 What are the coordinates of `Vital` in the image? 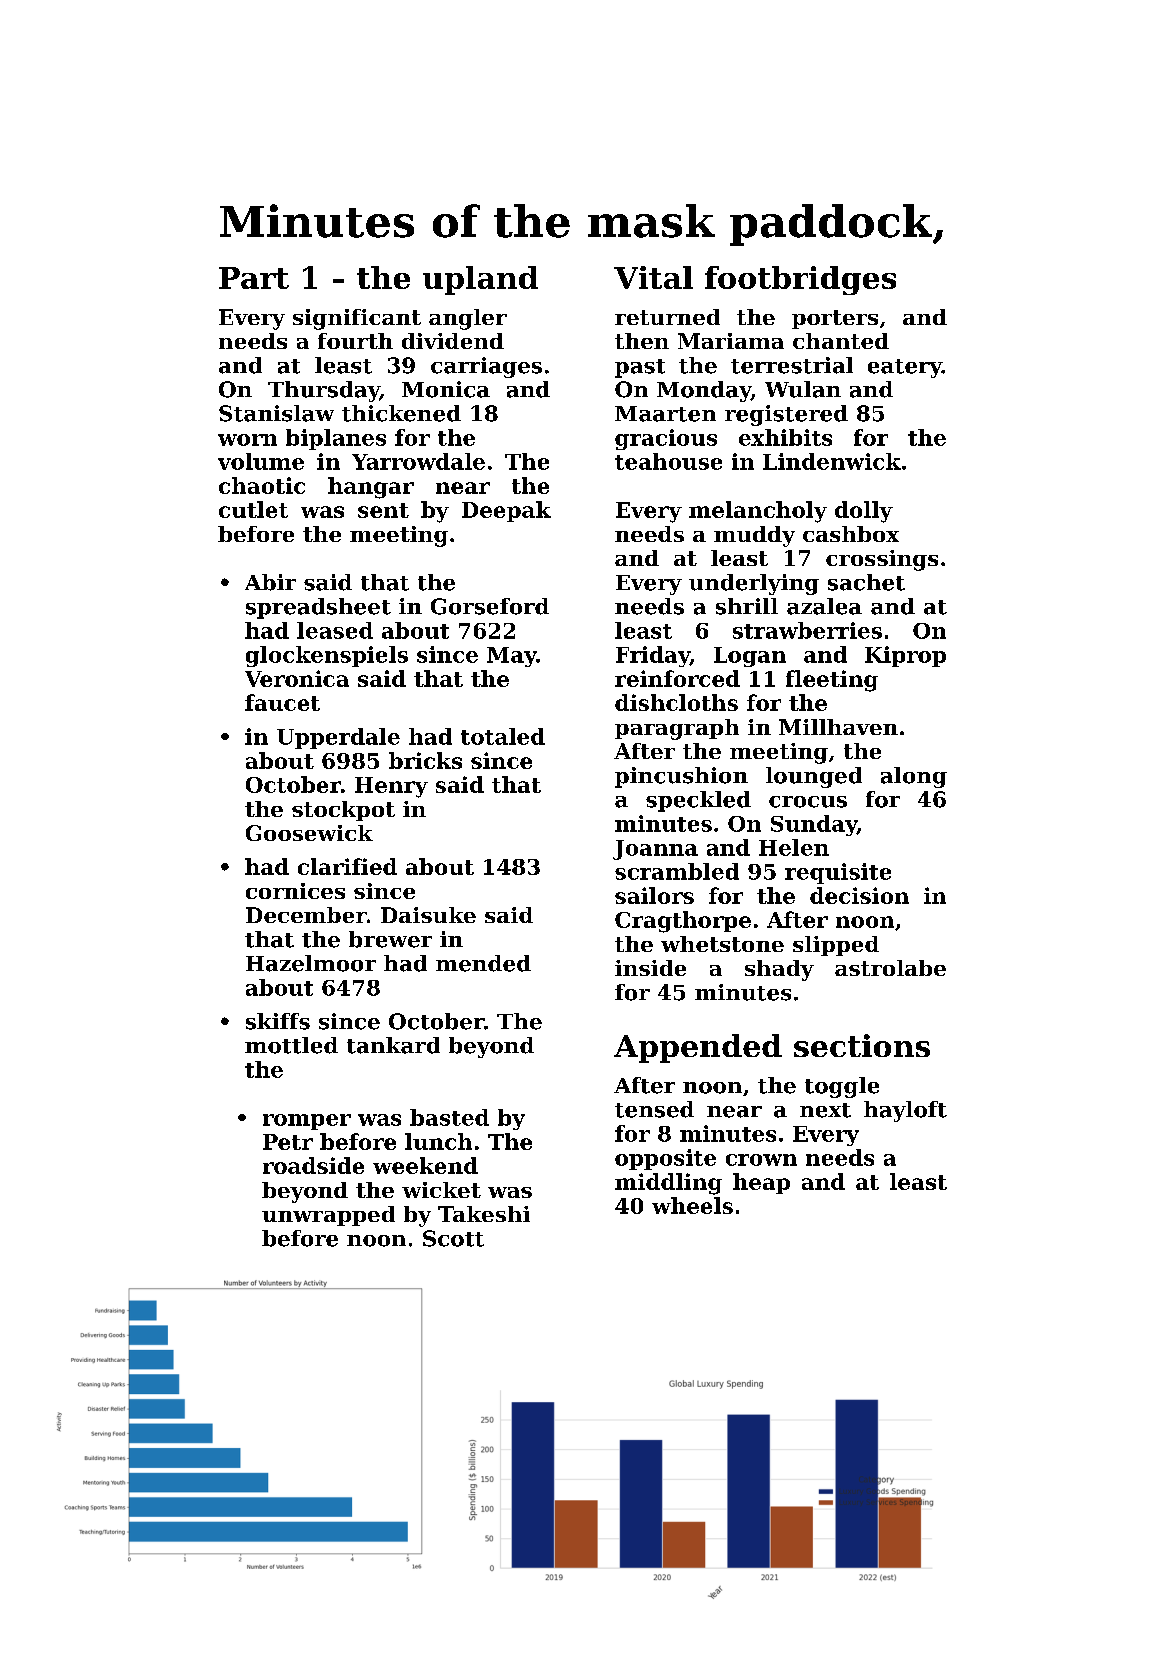 It's located at (653, 277).
